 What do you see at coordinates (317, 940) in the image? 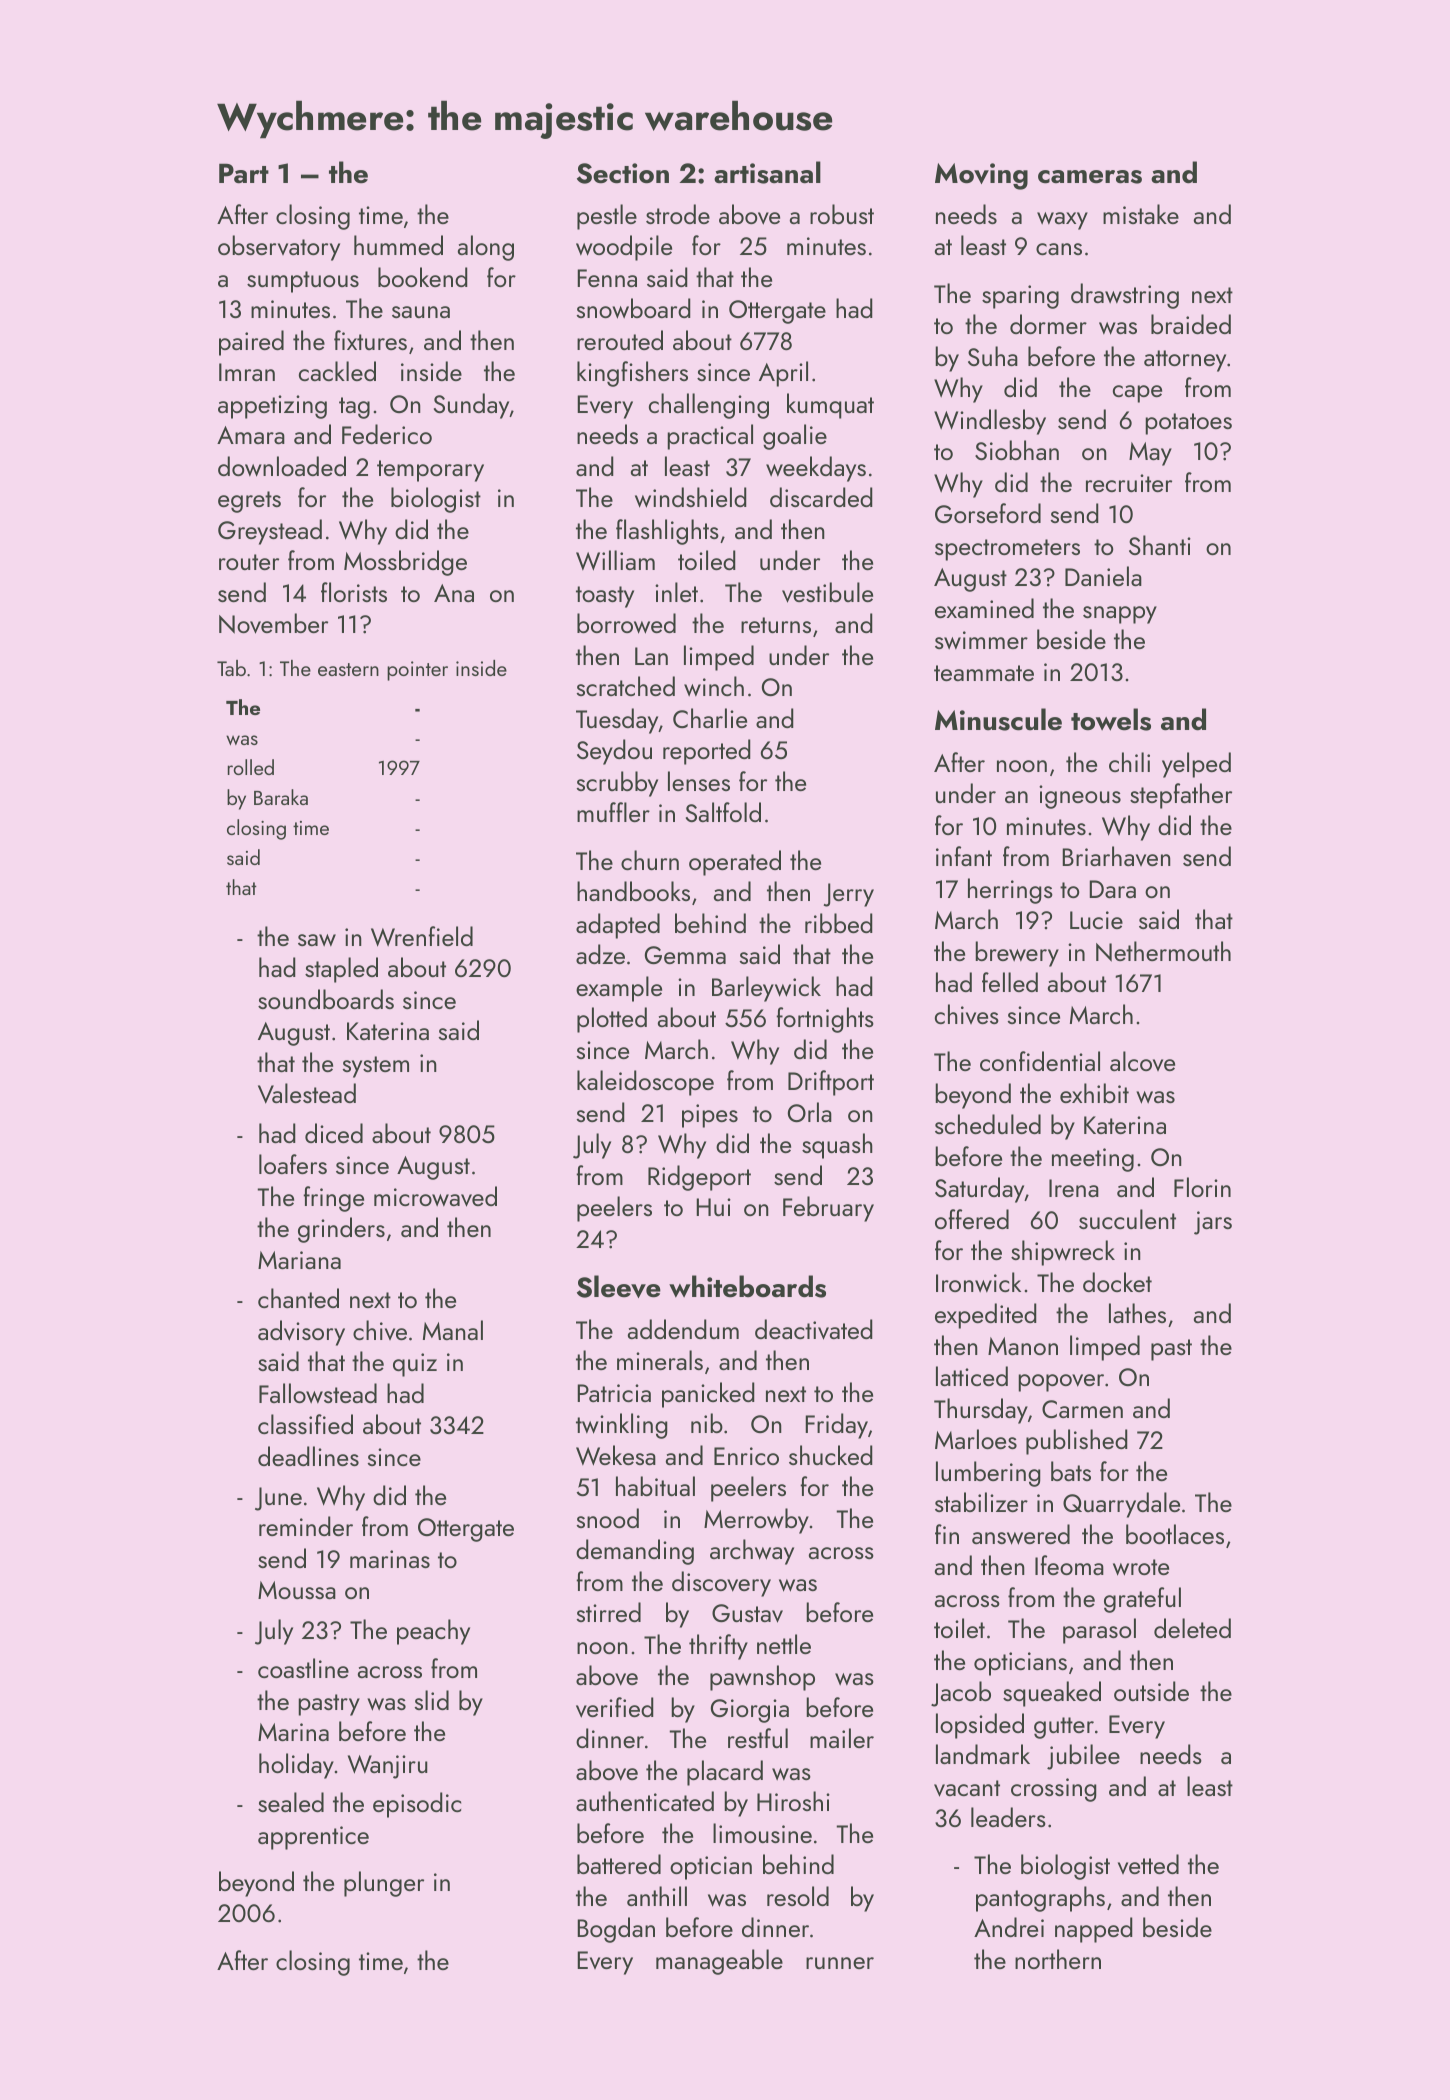
I see `saw` at bounding box center [317, 940].
